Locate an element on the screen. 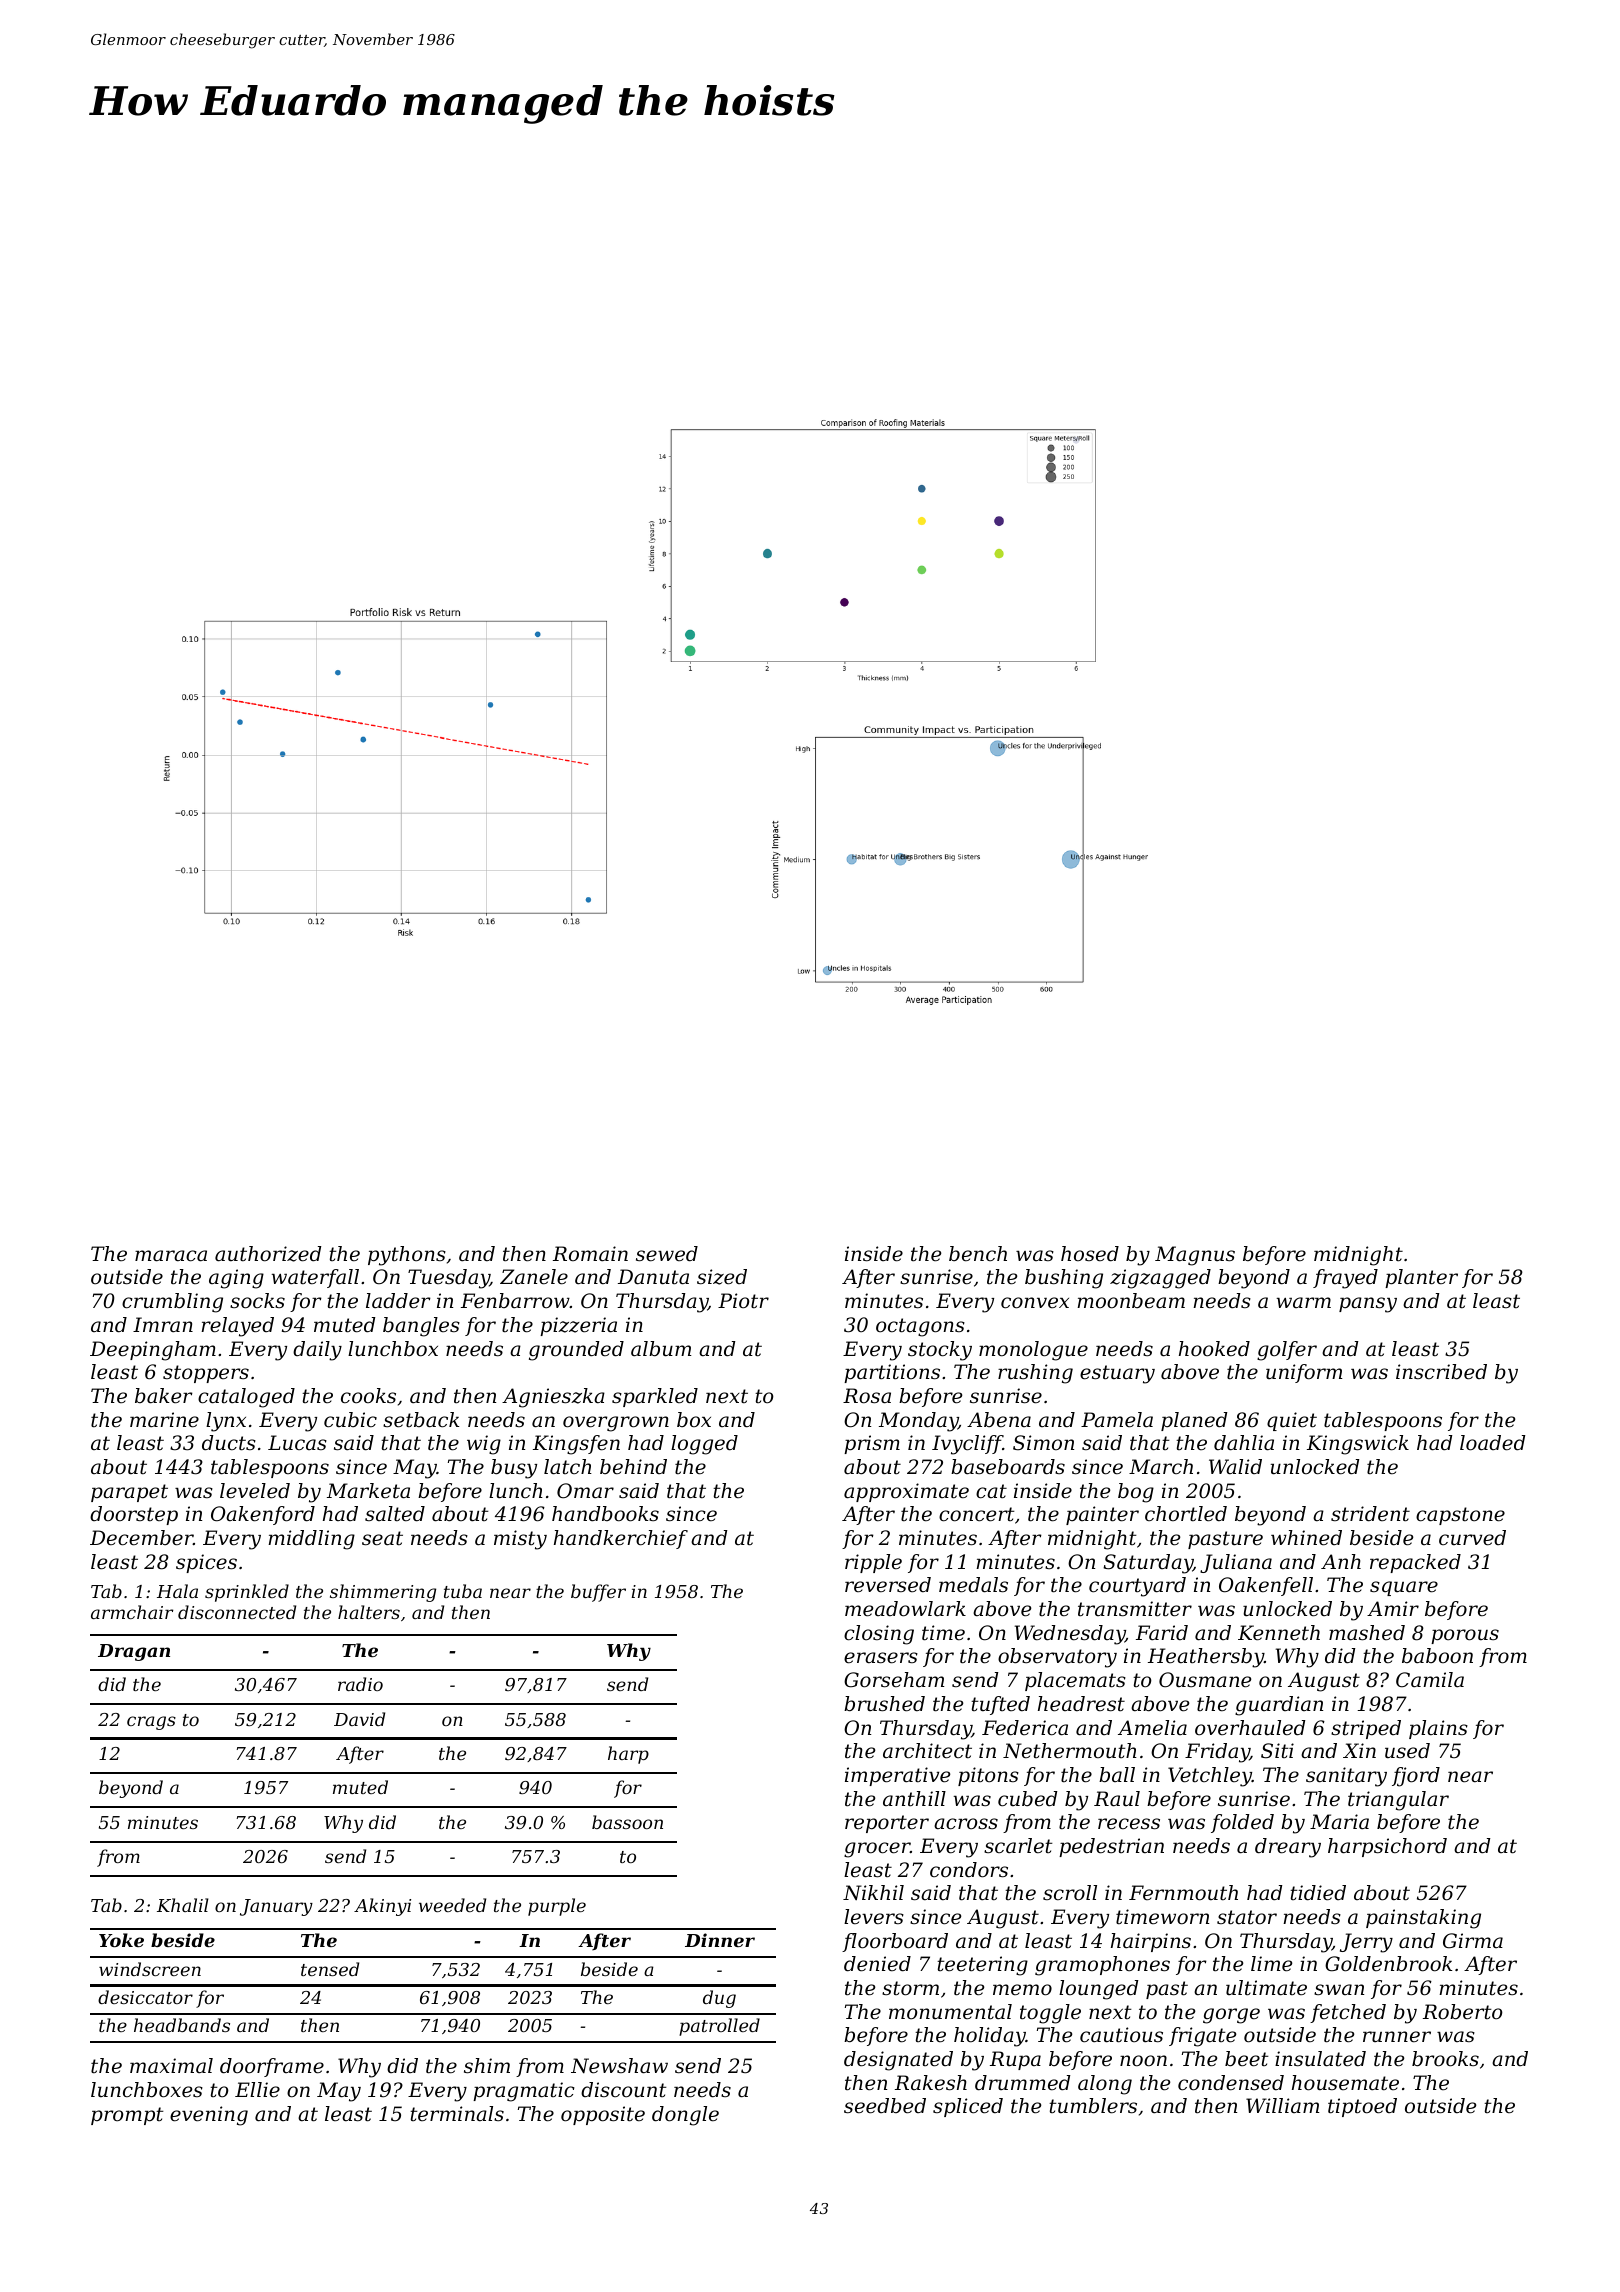  bench is located at coordinates (978, 1254).
